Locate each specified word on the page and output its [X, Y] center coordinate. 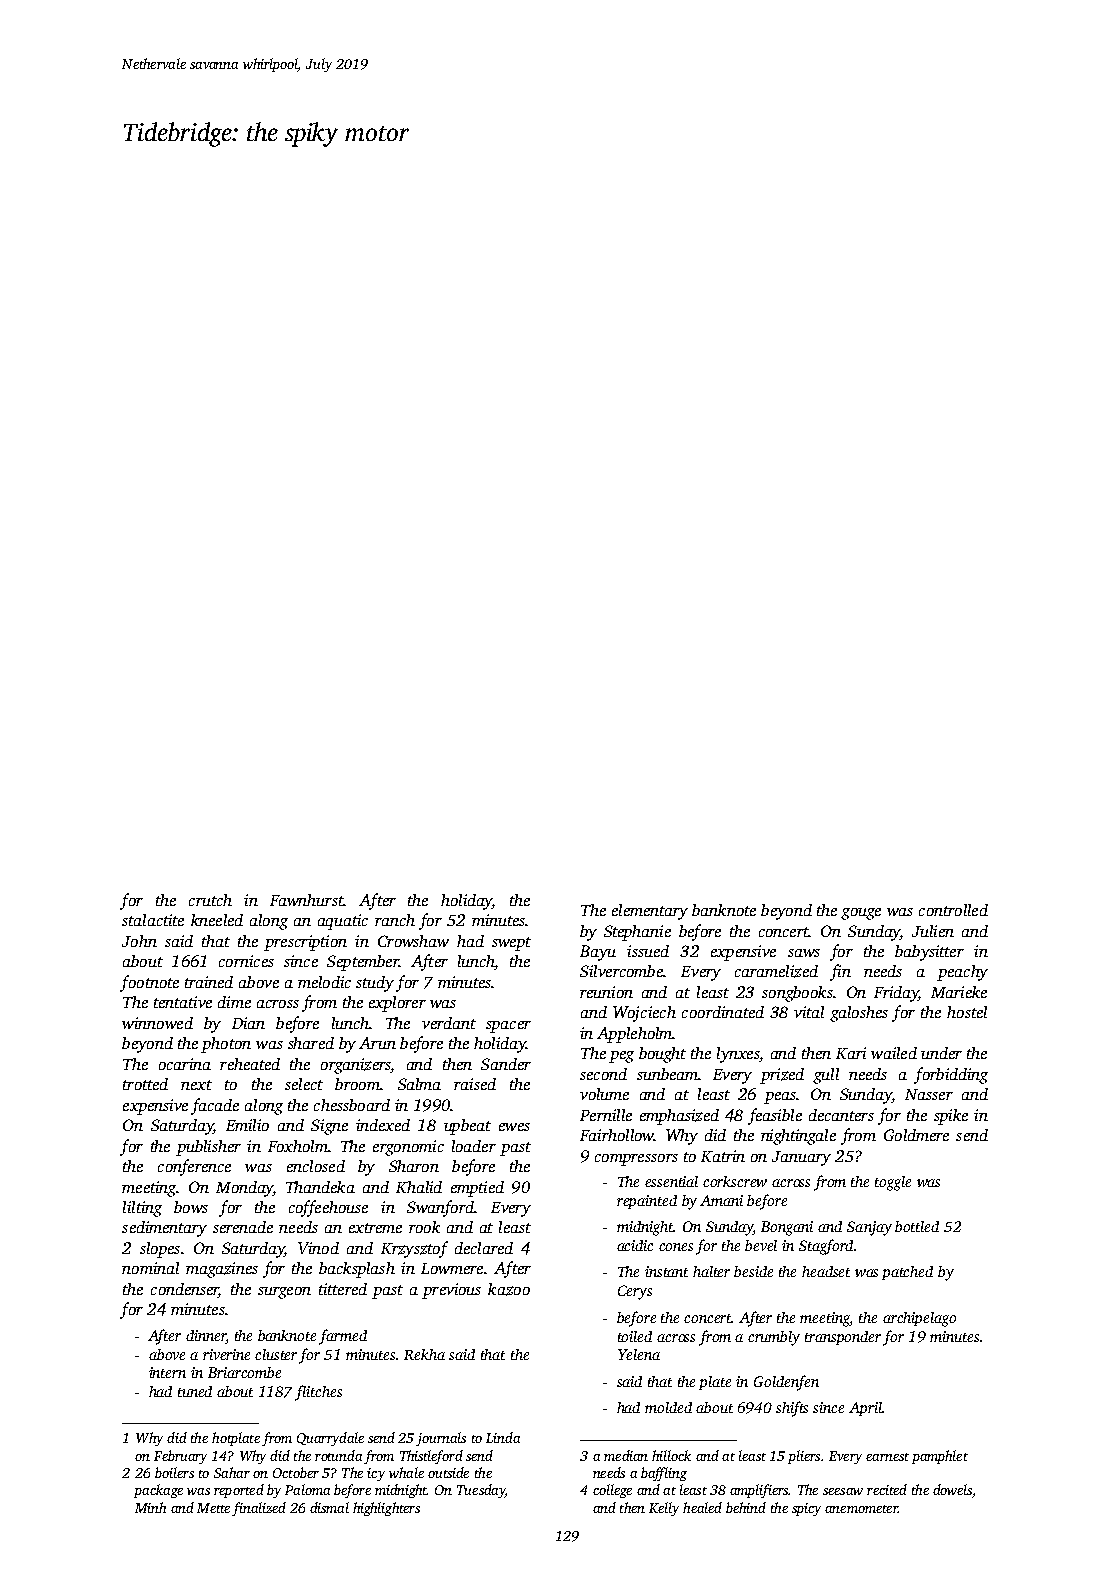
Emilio [247, 1125]
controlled [953, 910]
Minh [150, 1507]
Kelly [664, 1509]
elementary [650, 912]
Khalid [419, 1187]
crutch [210, 900]
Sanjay [869, 1228]
